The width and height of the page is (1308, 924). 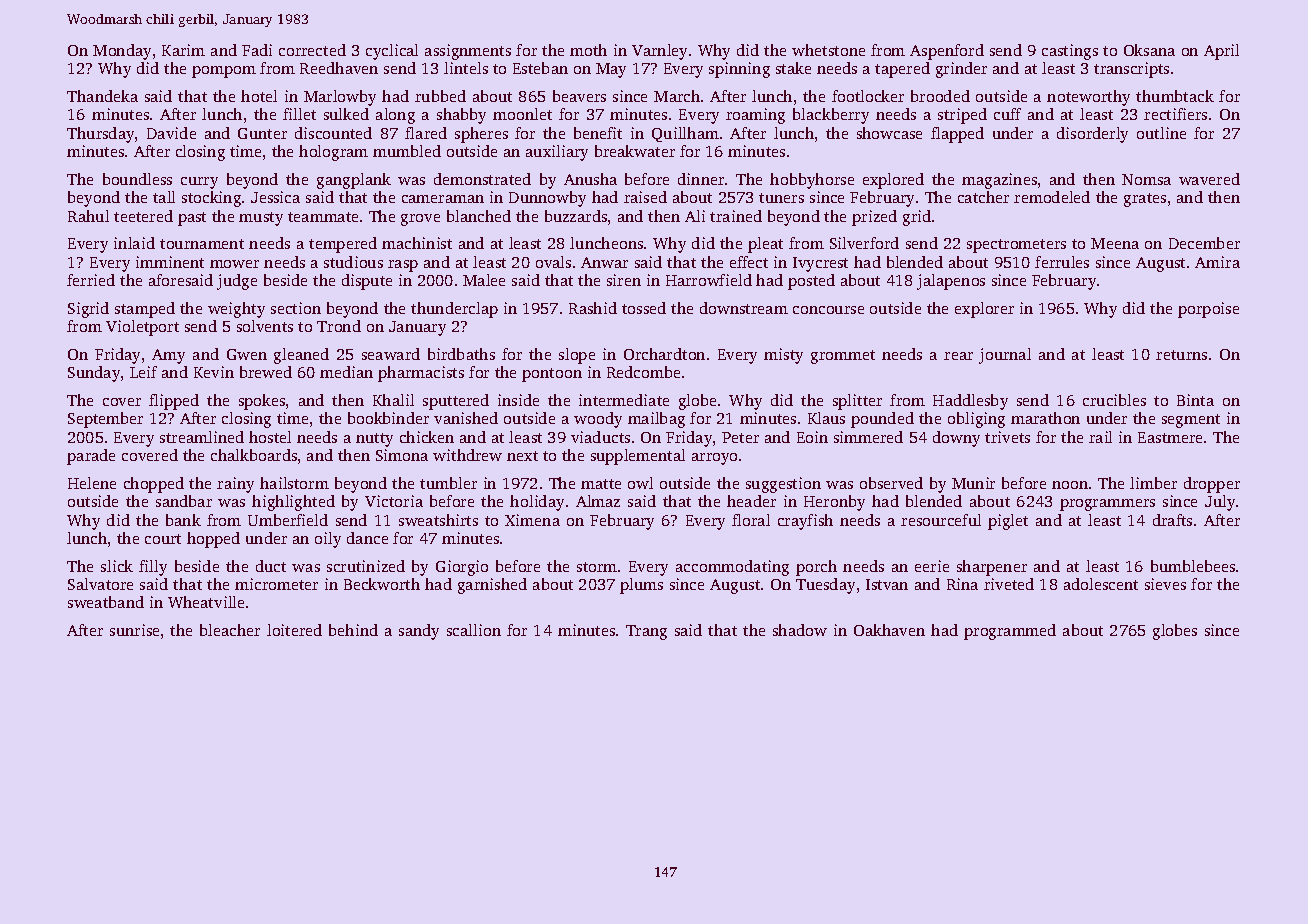 What do you see at coordinates (800, 630) in the page?
I see `shadow` at bounding box center [800, 630].
